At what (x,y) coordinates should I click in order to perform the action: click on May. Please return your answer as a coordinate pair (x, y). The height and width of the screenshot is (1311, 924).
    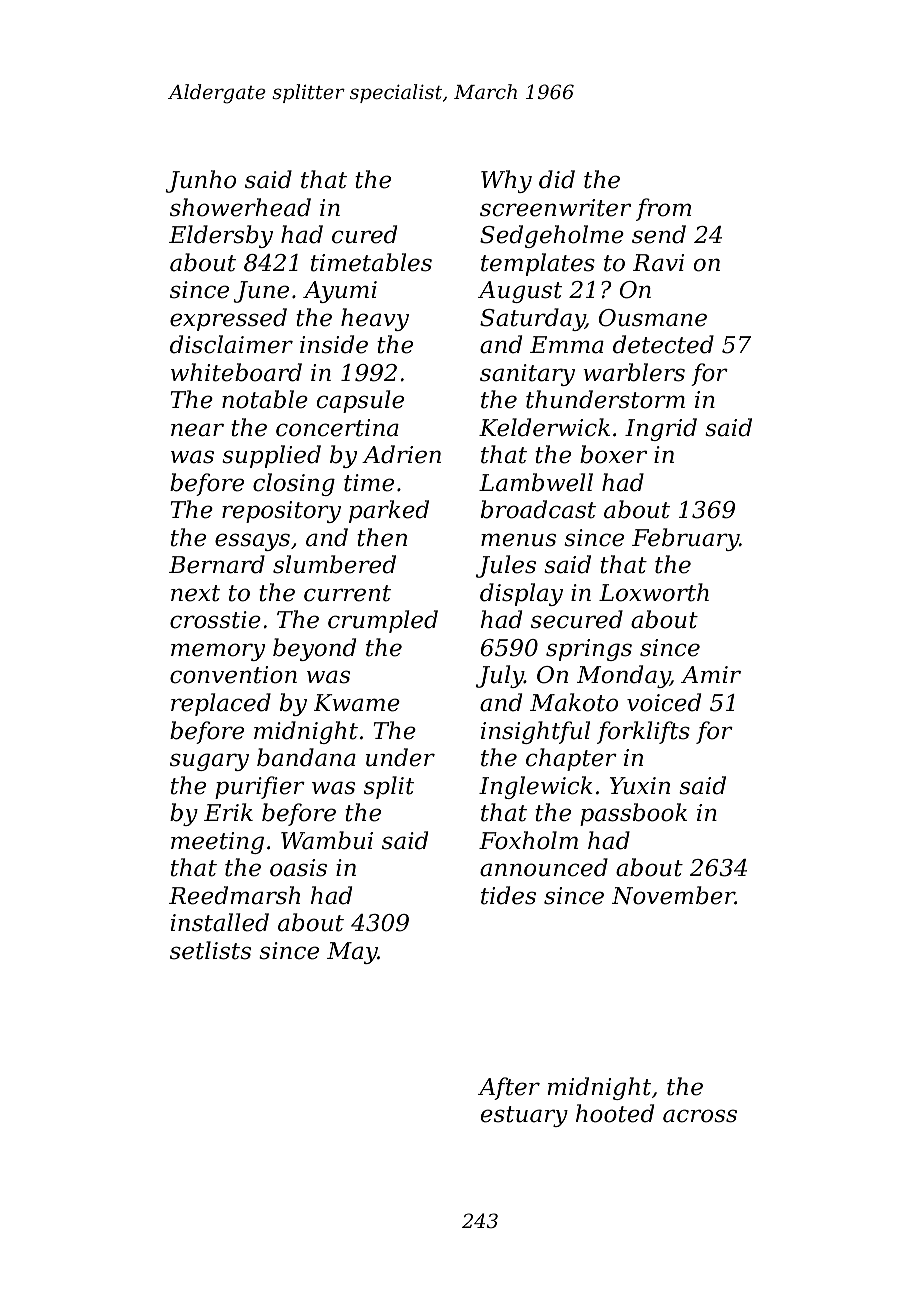
    Looking at the image, I should click on (352, 953).
